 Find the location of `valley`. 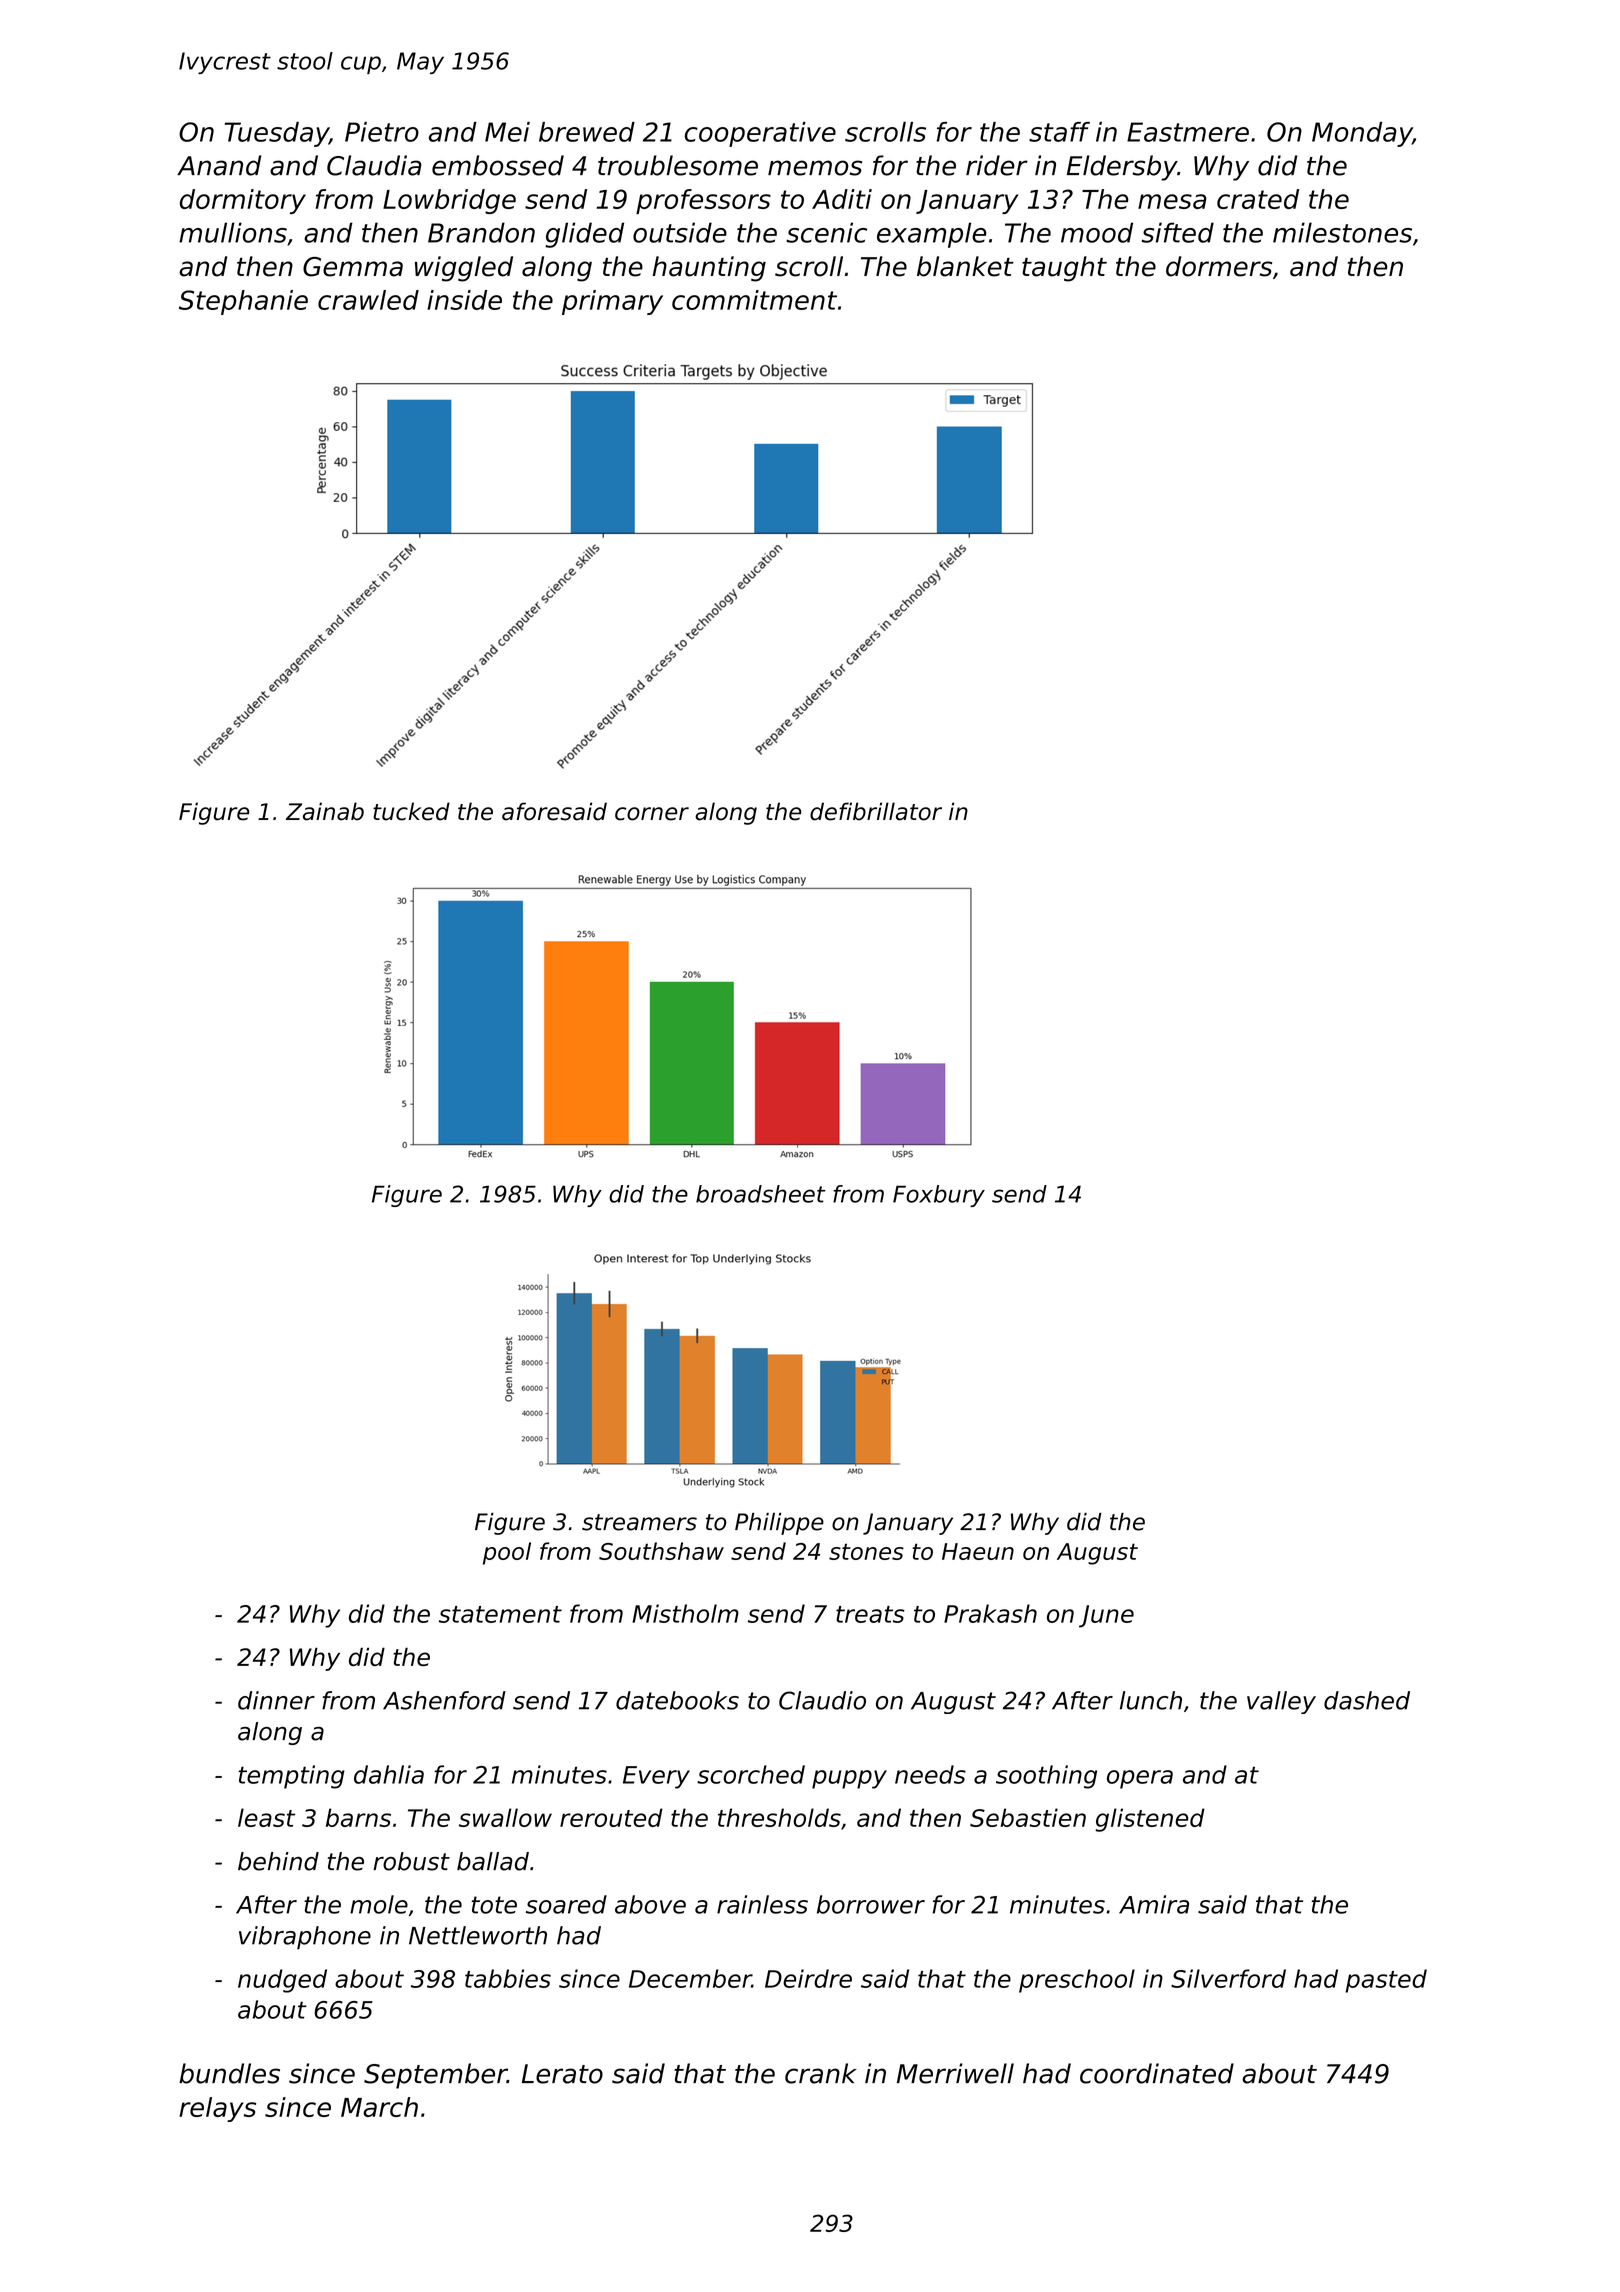

valley is located at coordinates (1281, 1702).
